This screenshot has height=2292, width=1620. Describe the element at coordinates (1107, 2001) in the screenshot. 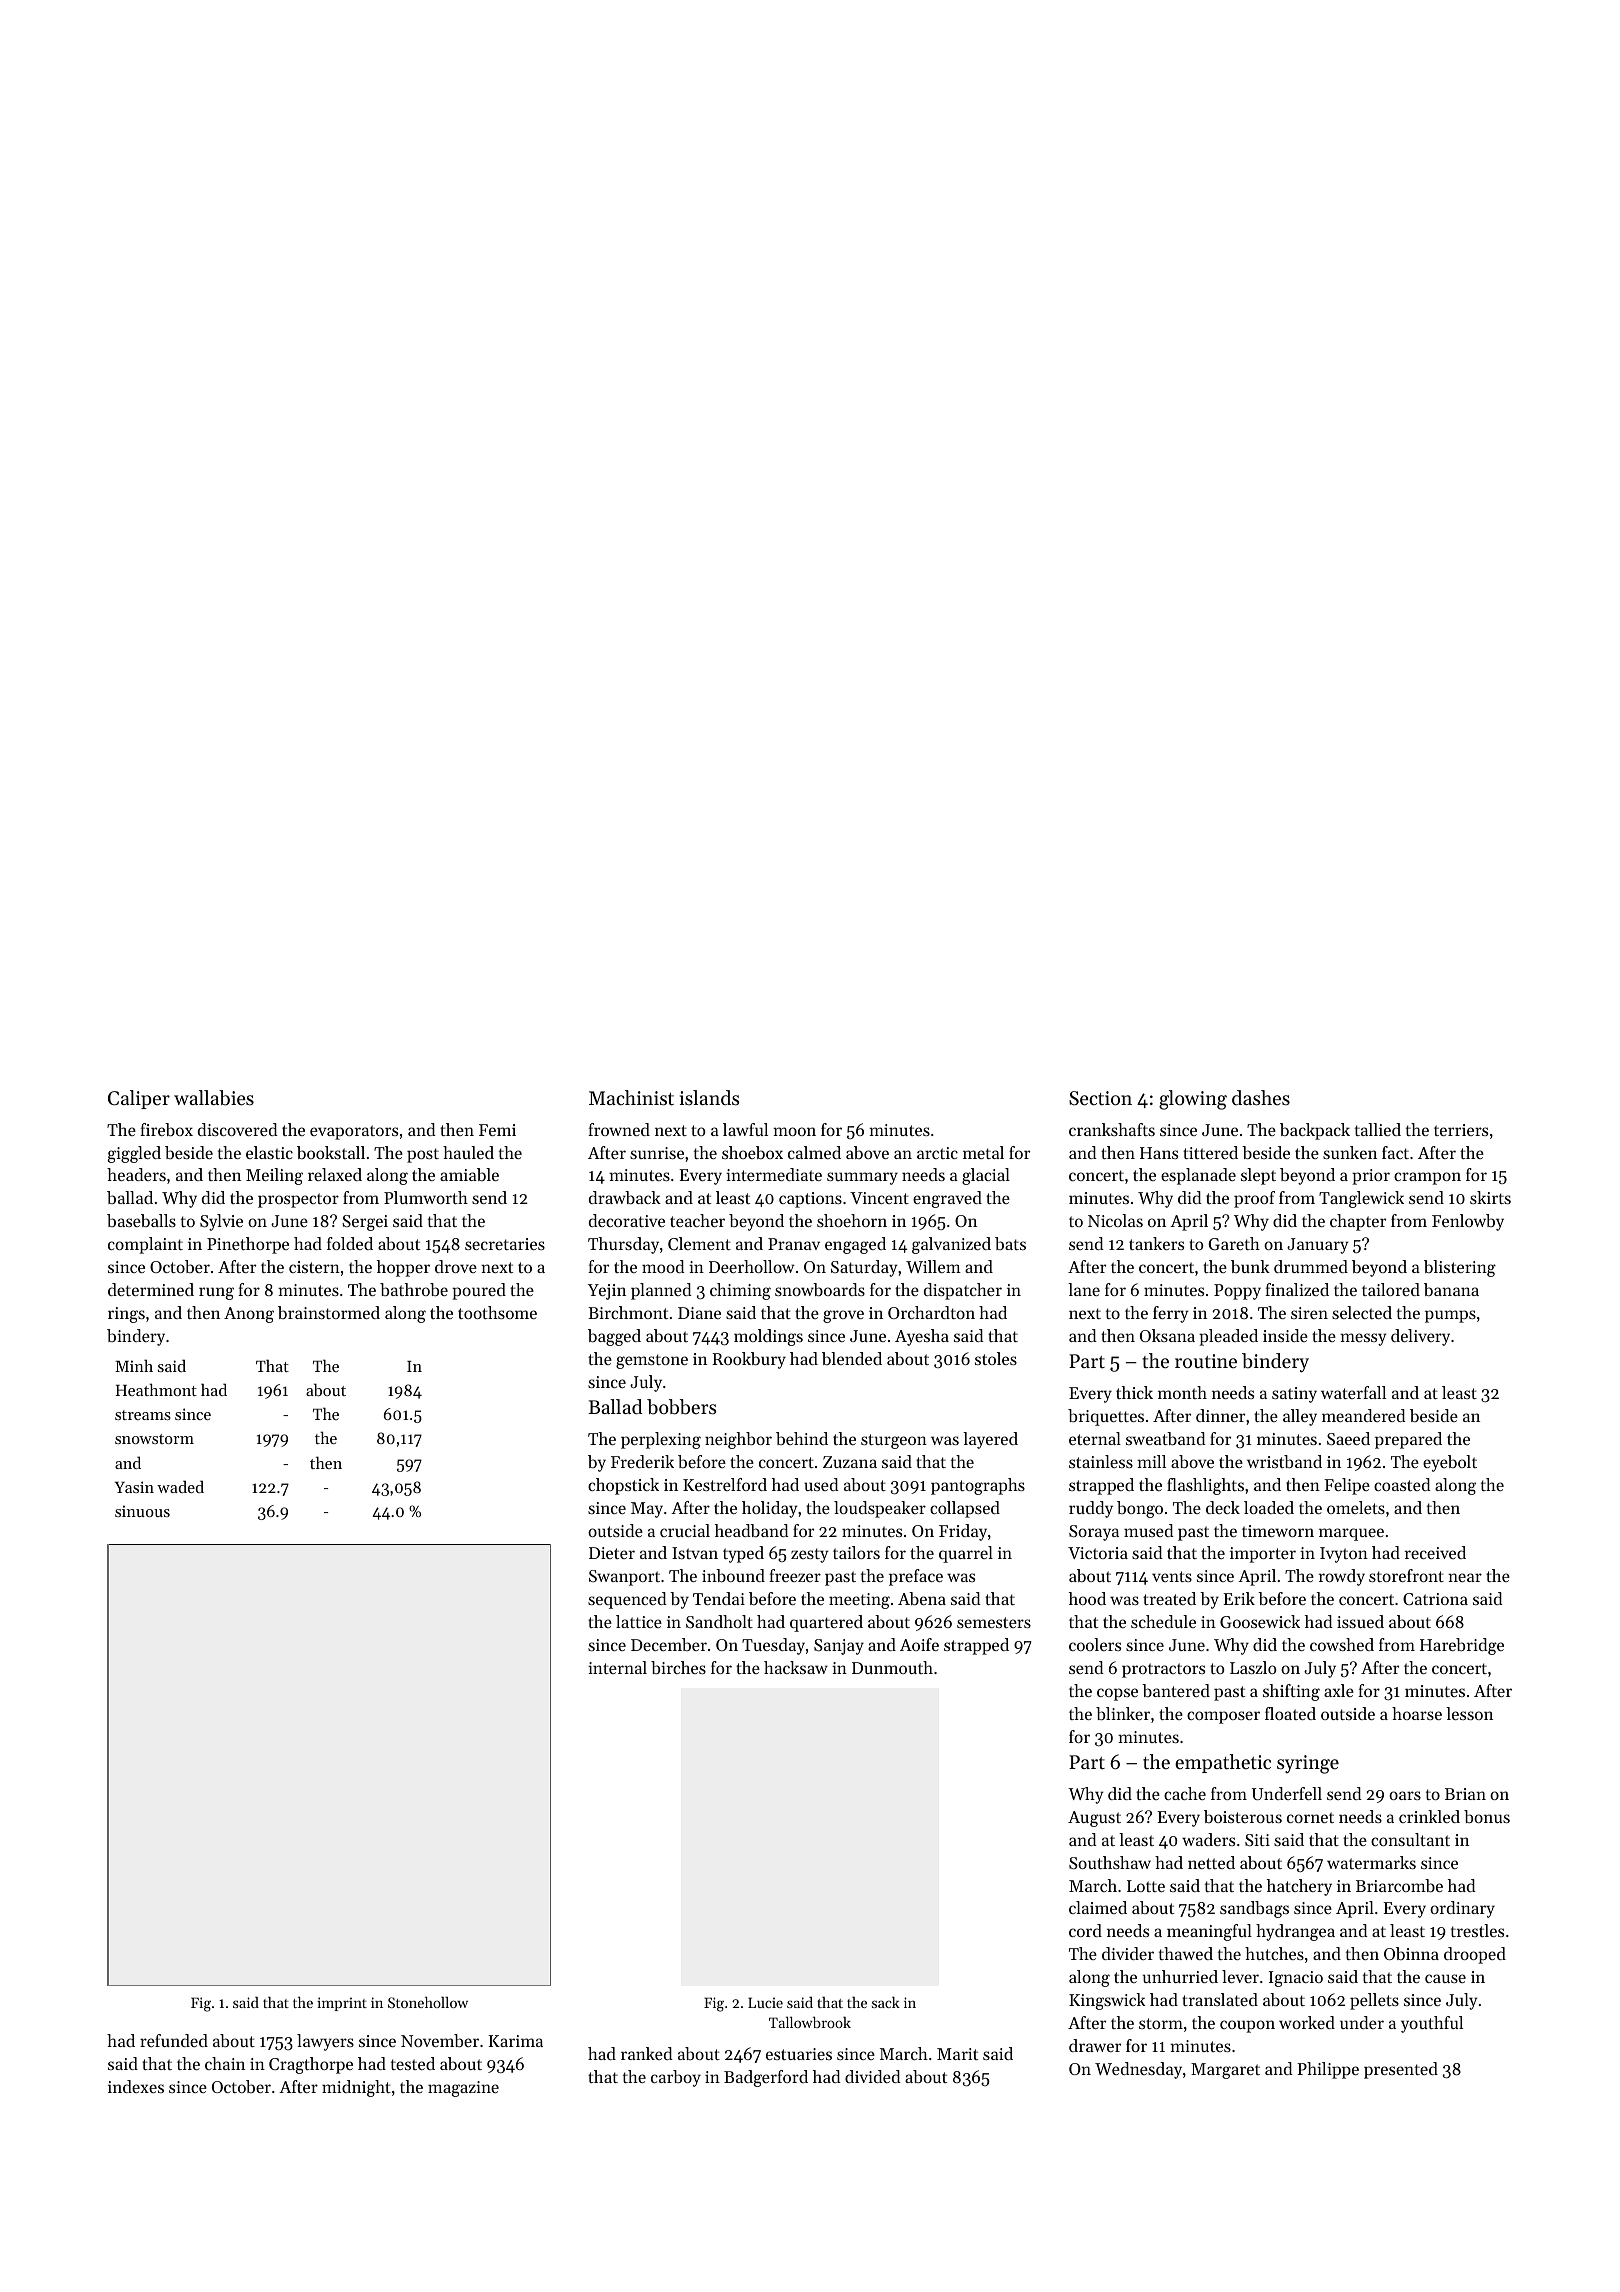

I see `Kingswick` at that location.
